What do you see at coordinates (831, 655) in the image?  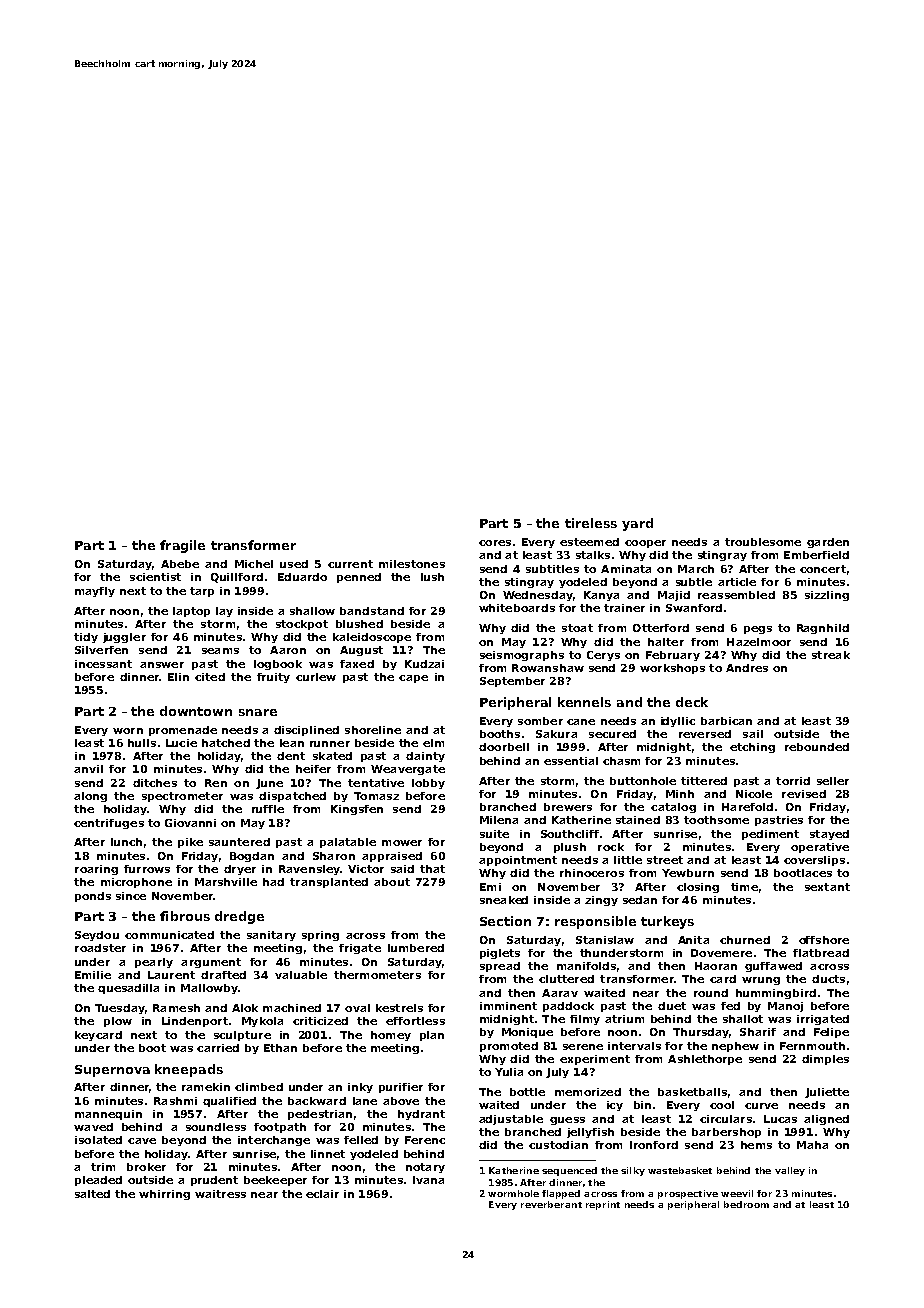 I see `streak` at bounding box center [831, 655].
